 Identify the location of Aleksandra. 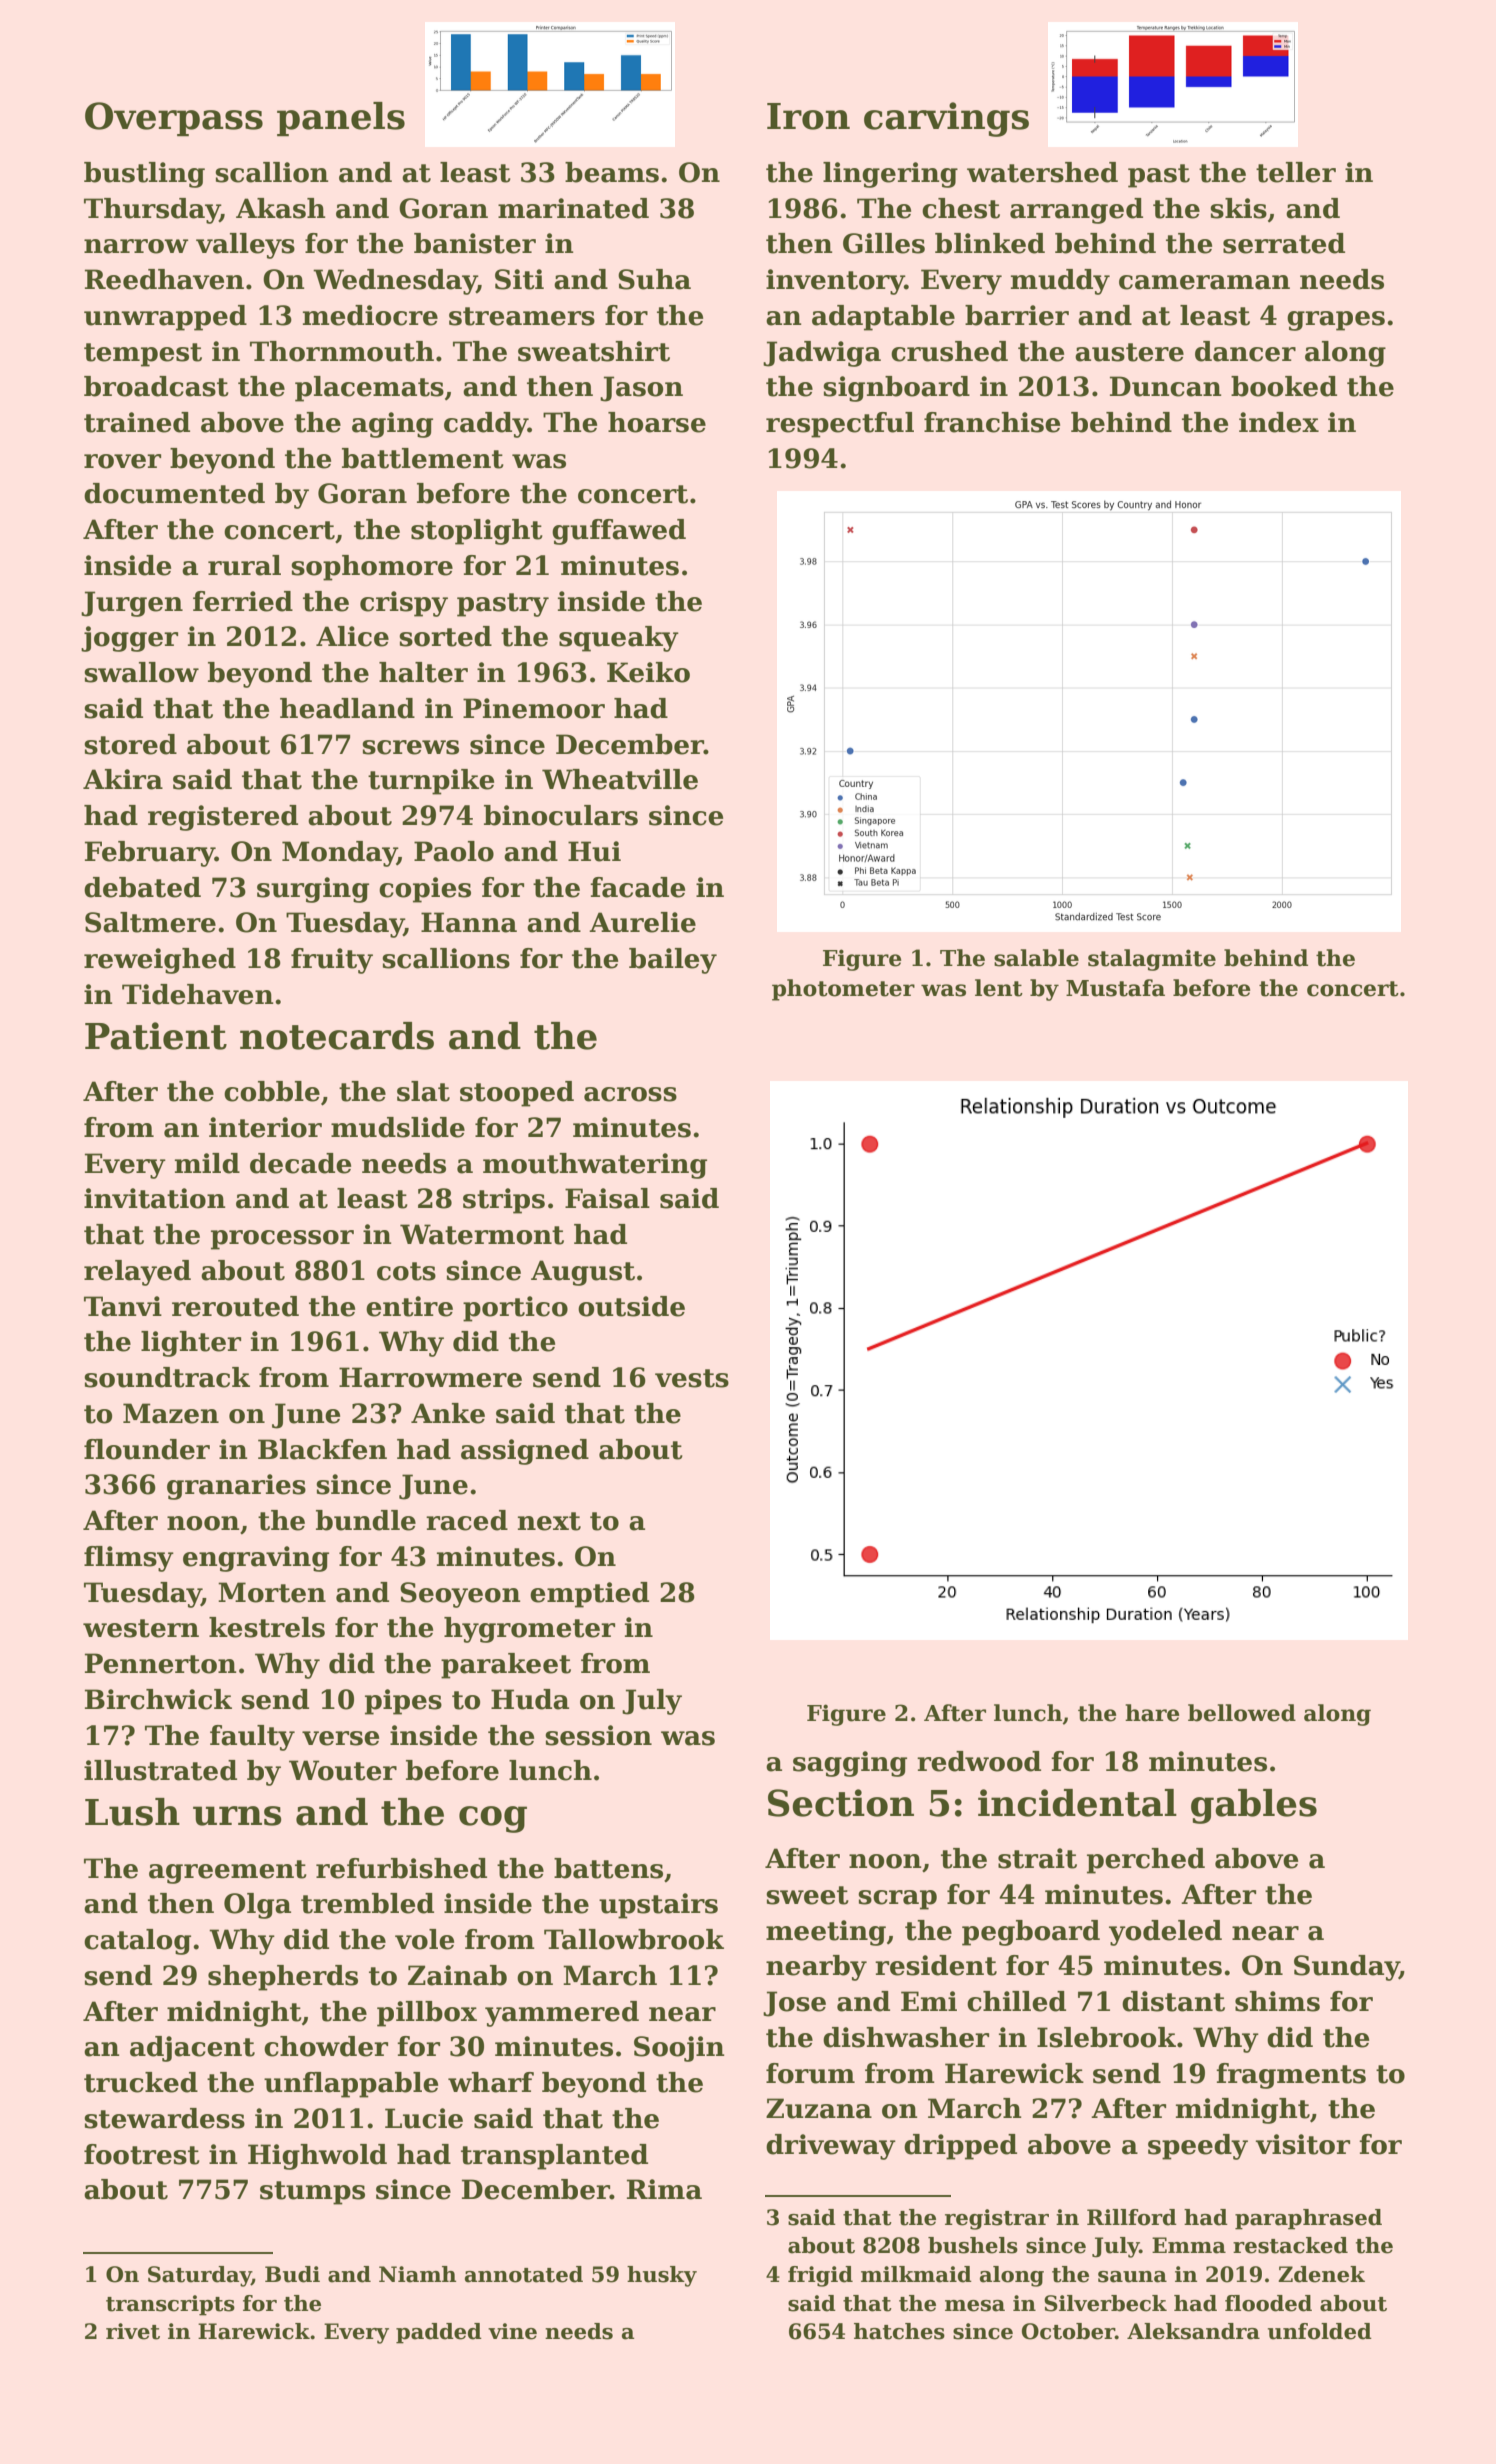
(1193, 2331).
